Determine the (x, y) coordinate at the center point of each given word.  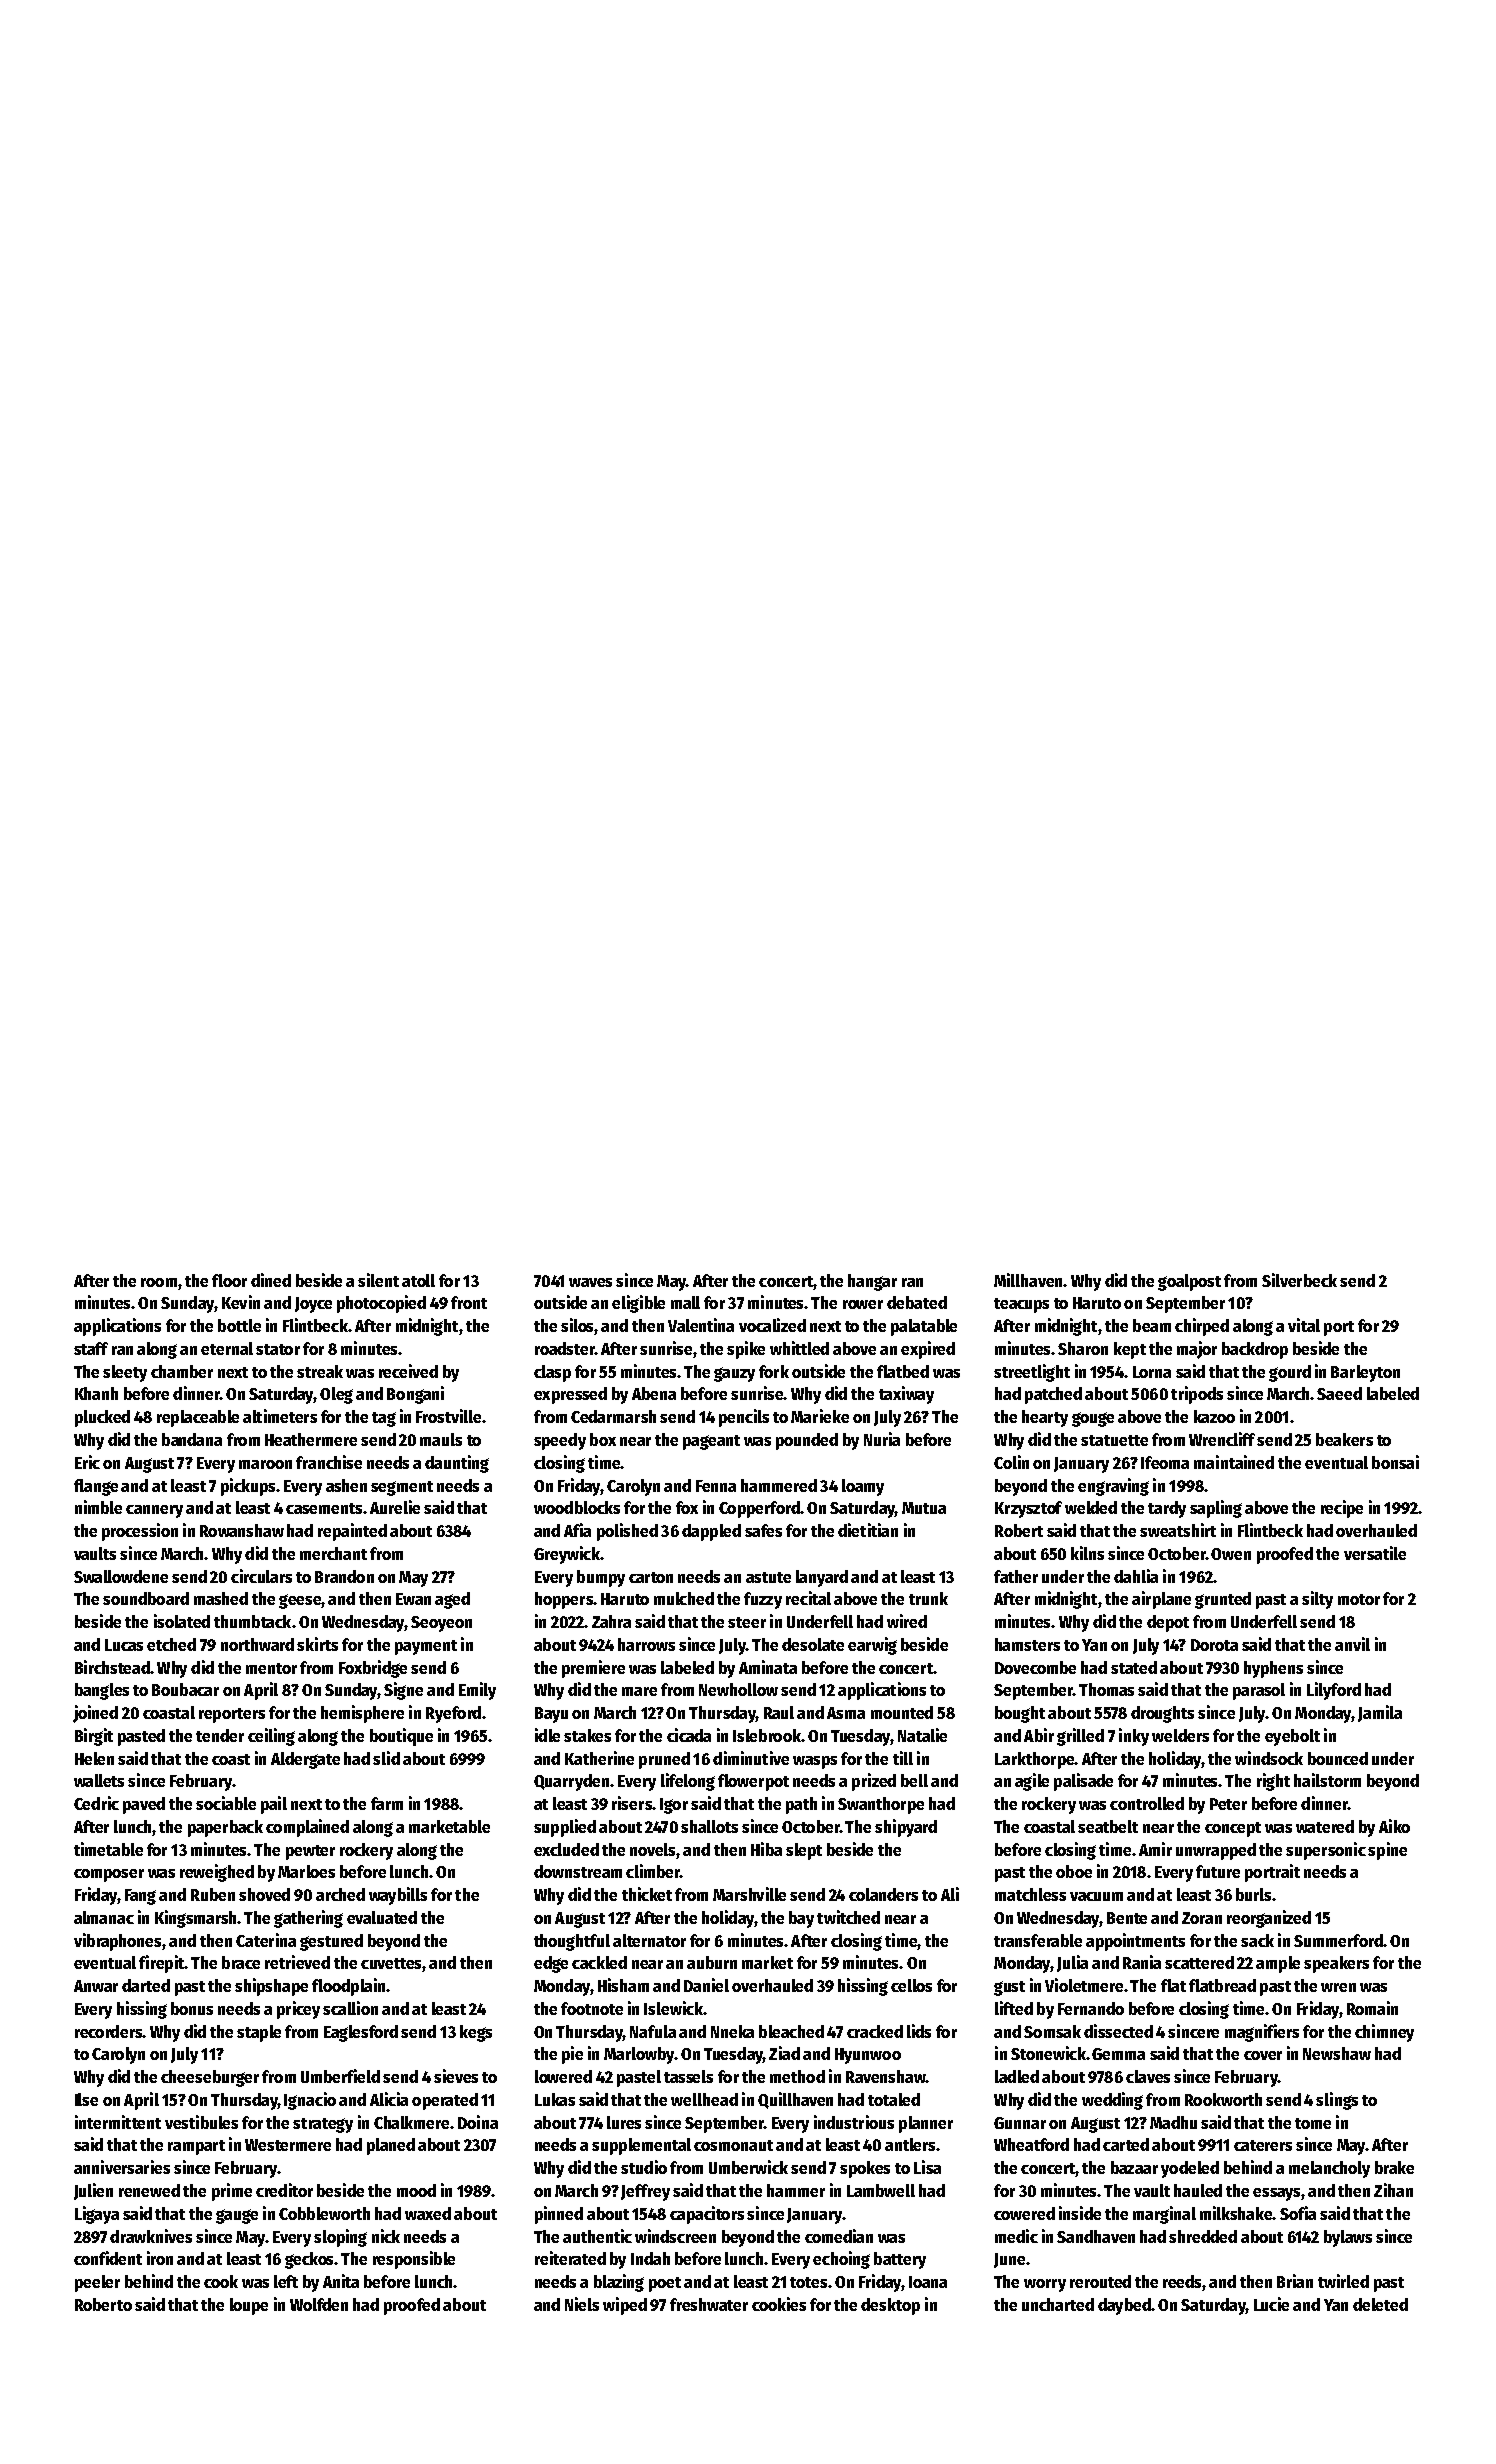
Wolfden (319, 2304)
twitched (848, 1917)
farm (387, 1803)
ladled (1017, 2076)
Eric (87, 1462)
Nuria (882, 1439)
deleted (1380, 2304)
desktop (890, 2306)
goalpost (1189, 1282)
